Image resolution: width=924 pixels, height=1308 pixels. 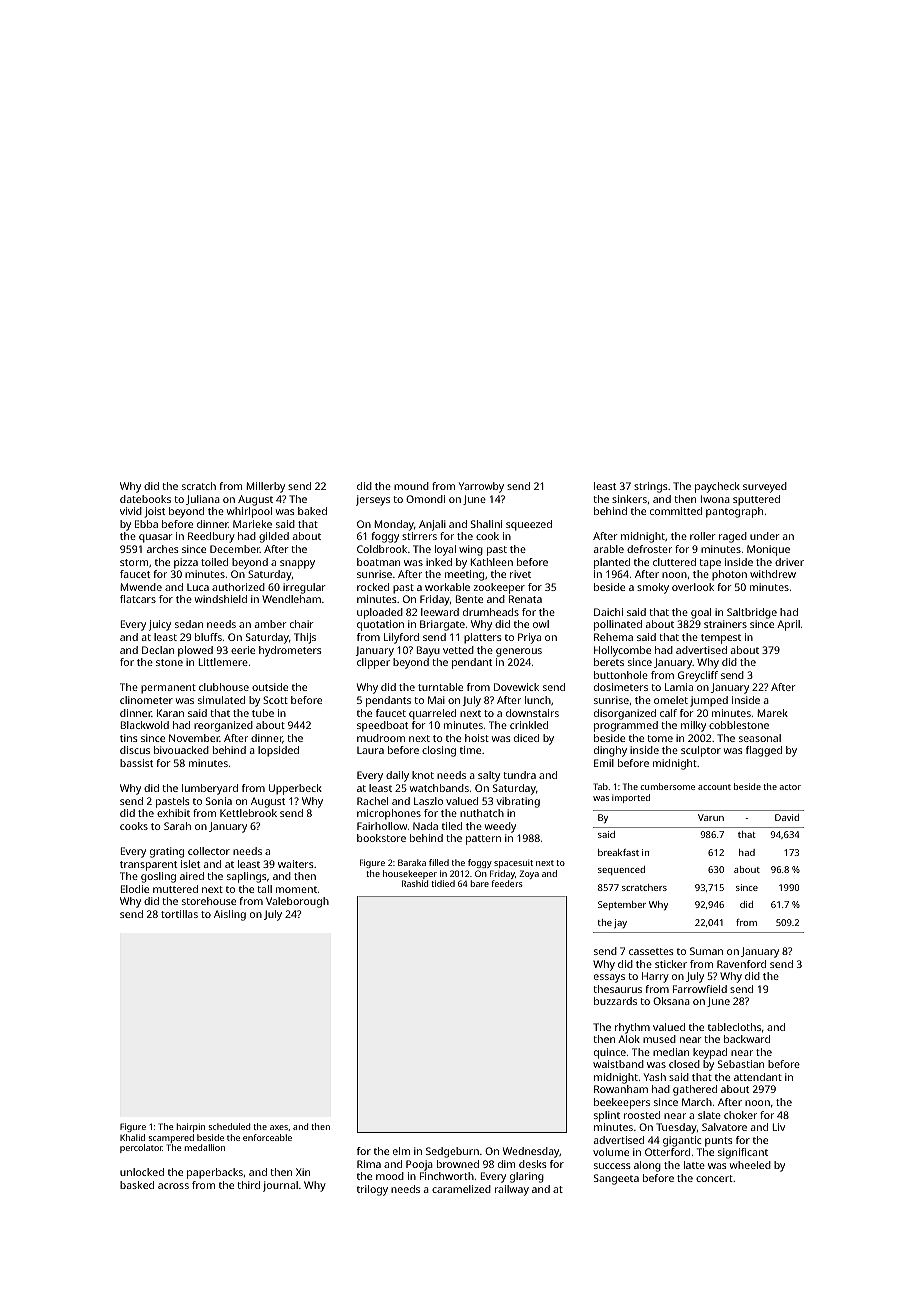 What do you see at coordinates (709, 701) in the screenshot?
I see `jumped` at bounding box center [709, 701].
